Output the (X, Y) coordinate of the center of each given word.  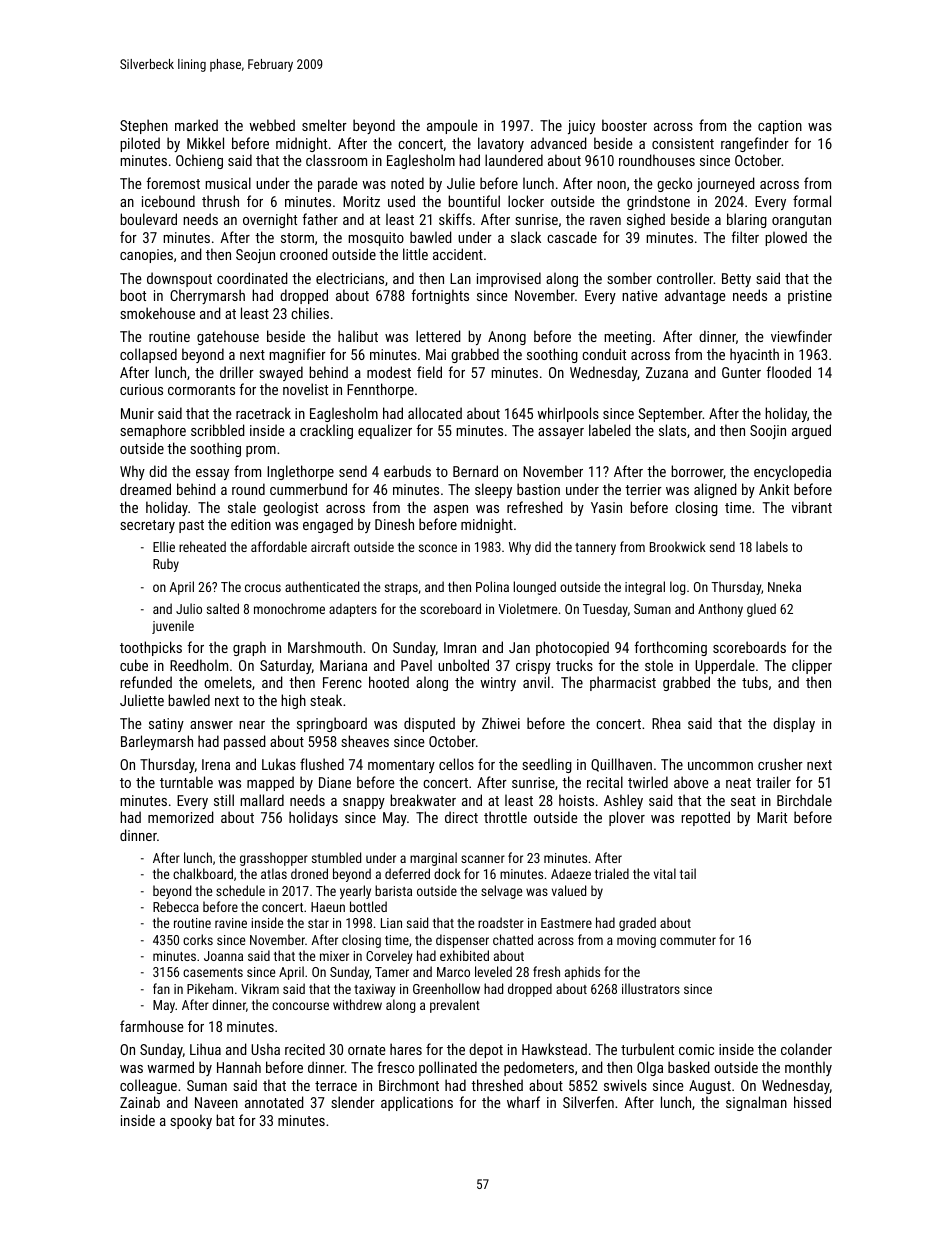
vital (665, 873)
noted (407, 183)
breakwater (423, 800)
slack (526, 237)
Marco (453, 972)
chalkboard (203, 873)
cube (134, 665)
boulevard (148, 219)
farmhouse (152, 1026)
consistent (683, 143)
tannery (595, 549)
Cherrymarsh (207, 296)
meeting (627, 338)
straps (401, 589)
